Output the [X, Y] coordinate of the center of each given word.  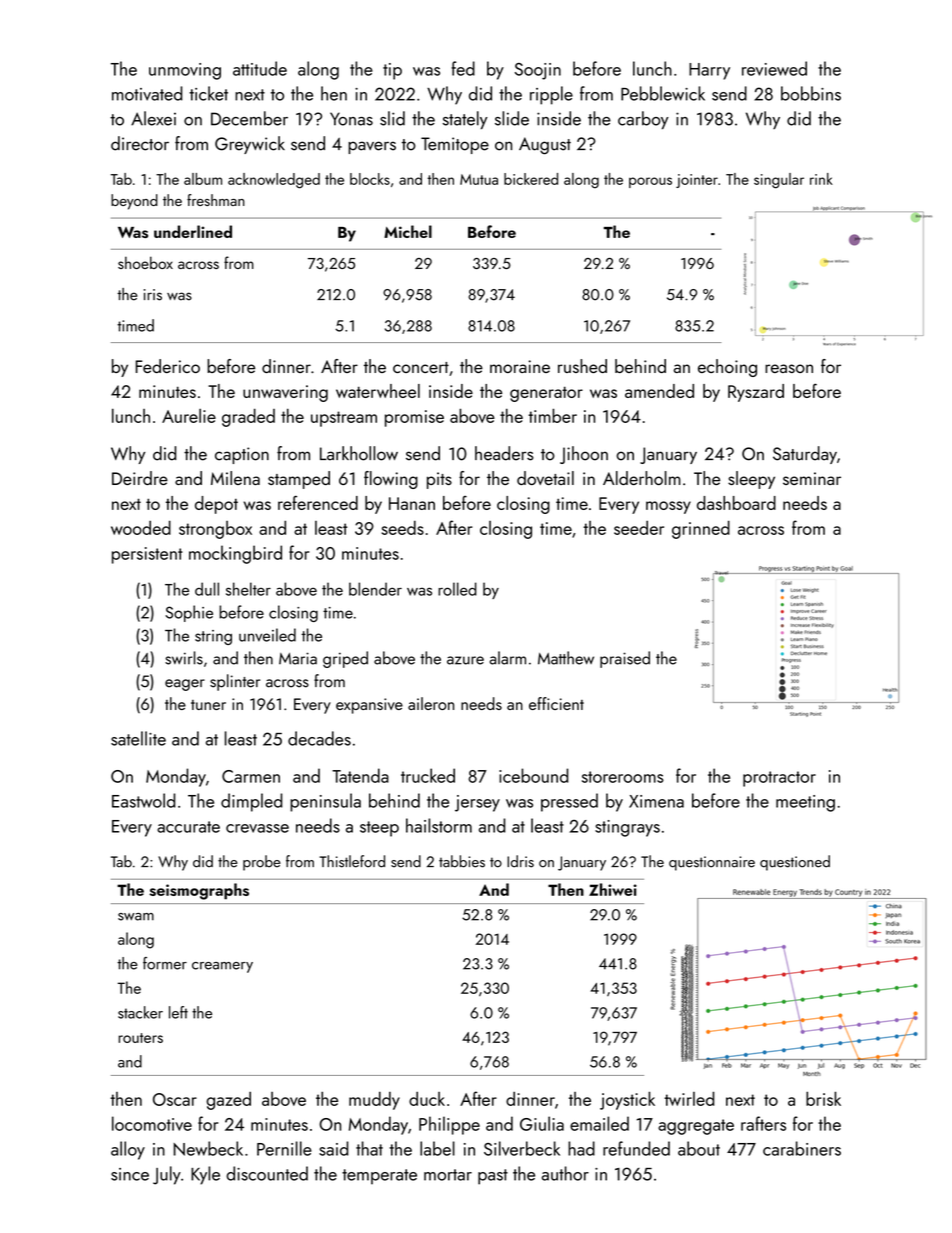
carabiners [802, 1148]
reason [789, 368]
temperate [379, 1177]
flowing [391, 480]
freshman [216, 200]
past [493, 1177]
